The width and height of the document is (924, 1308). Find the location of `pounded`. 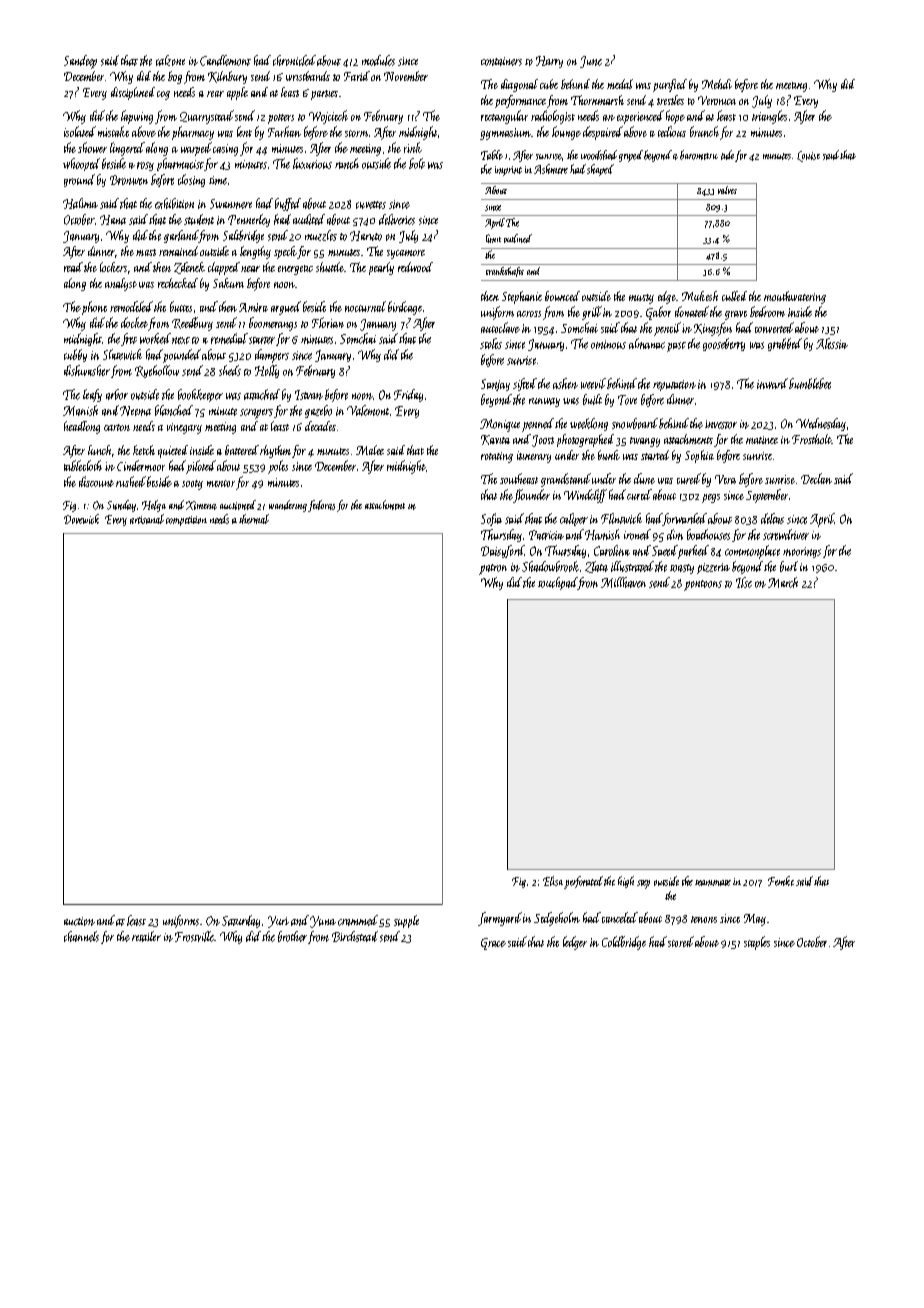

pounded is located at coordinates (182, 356).
